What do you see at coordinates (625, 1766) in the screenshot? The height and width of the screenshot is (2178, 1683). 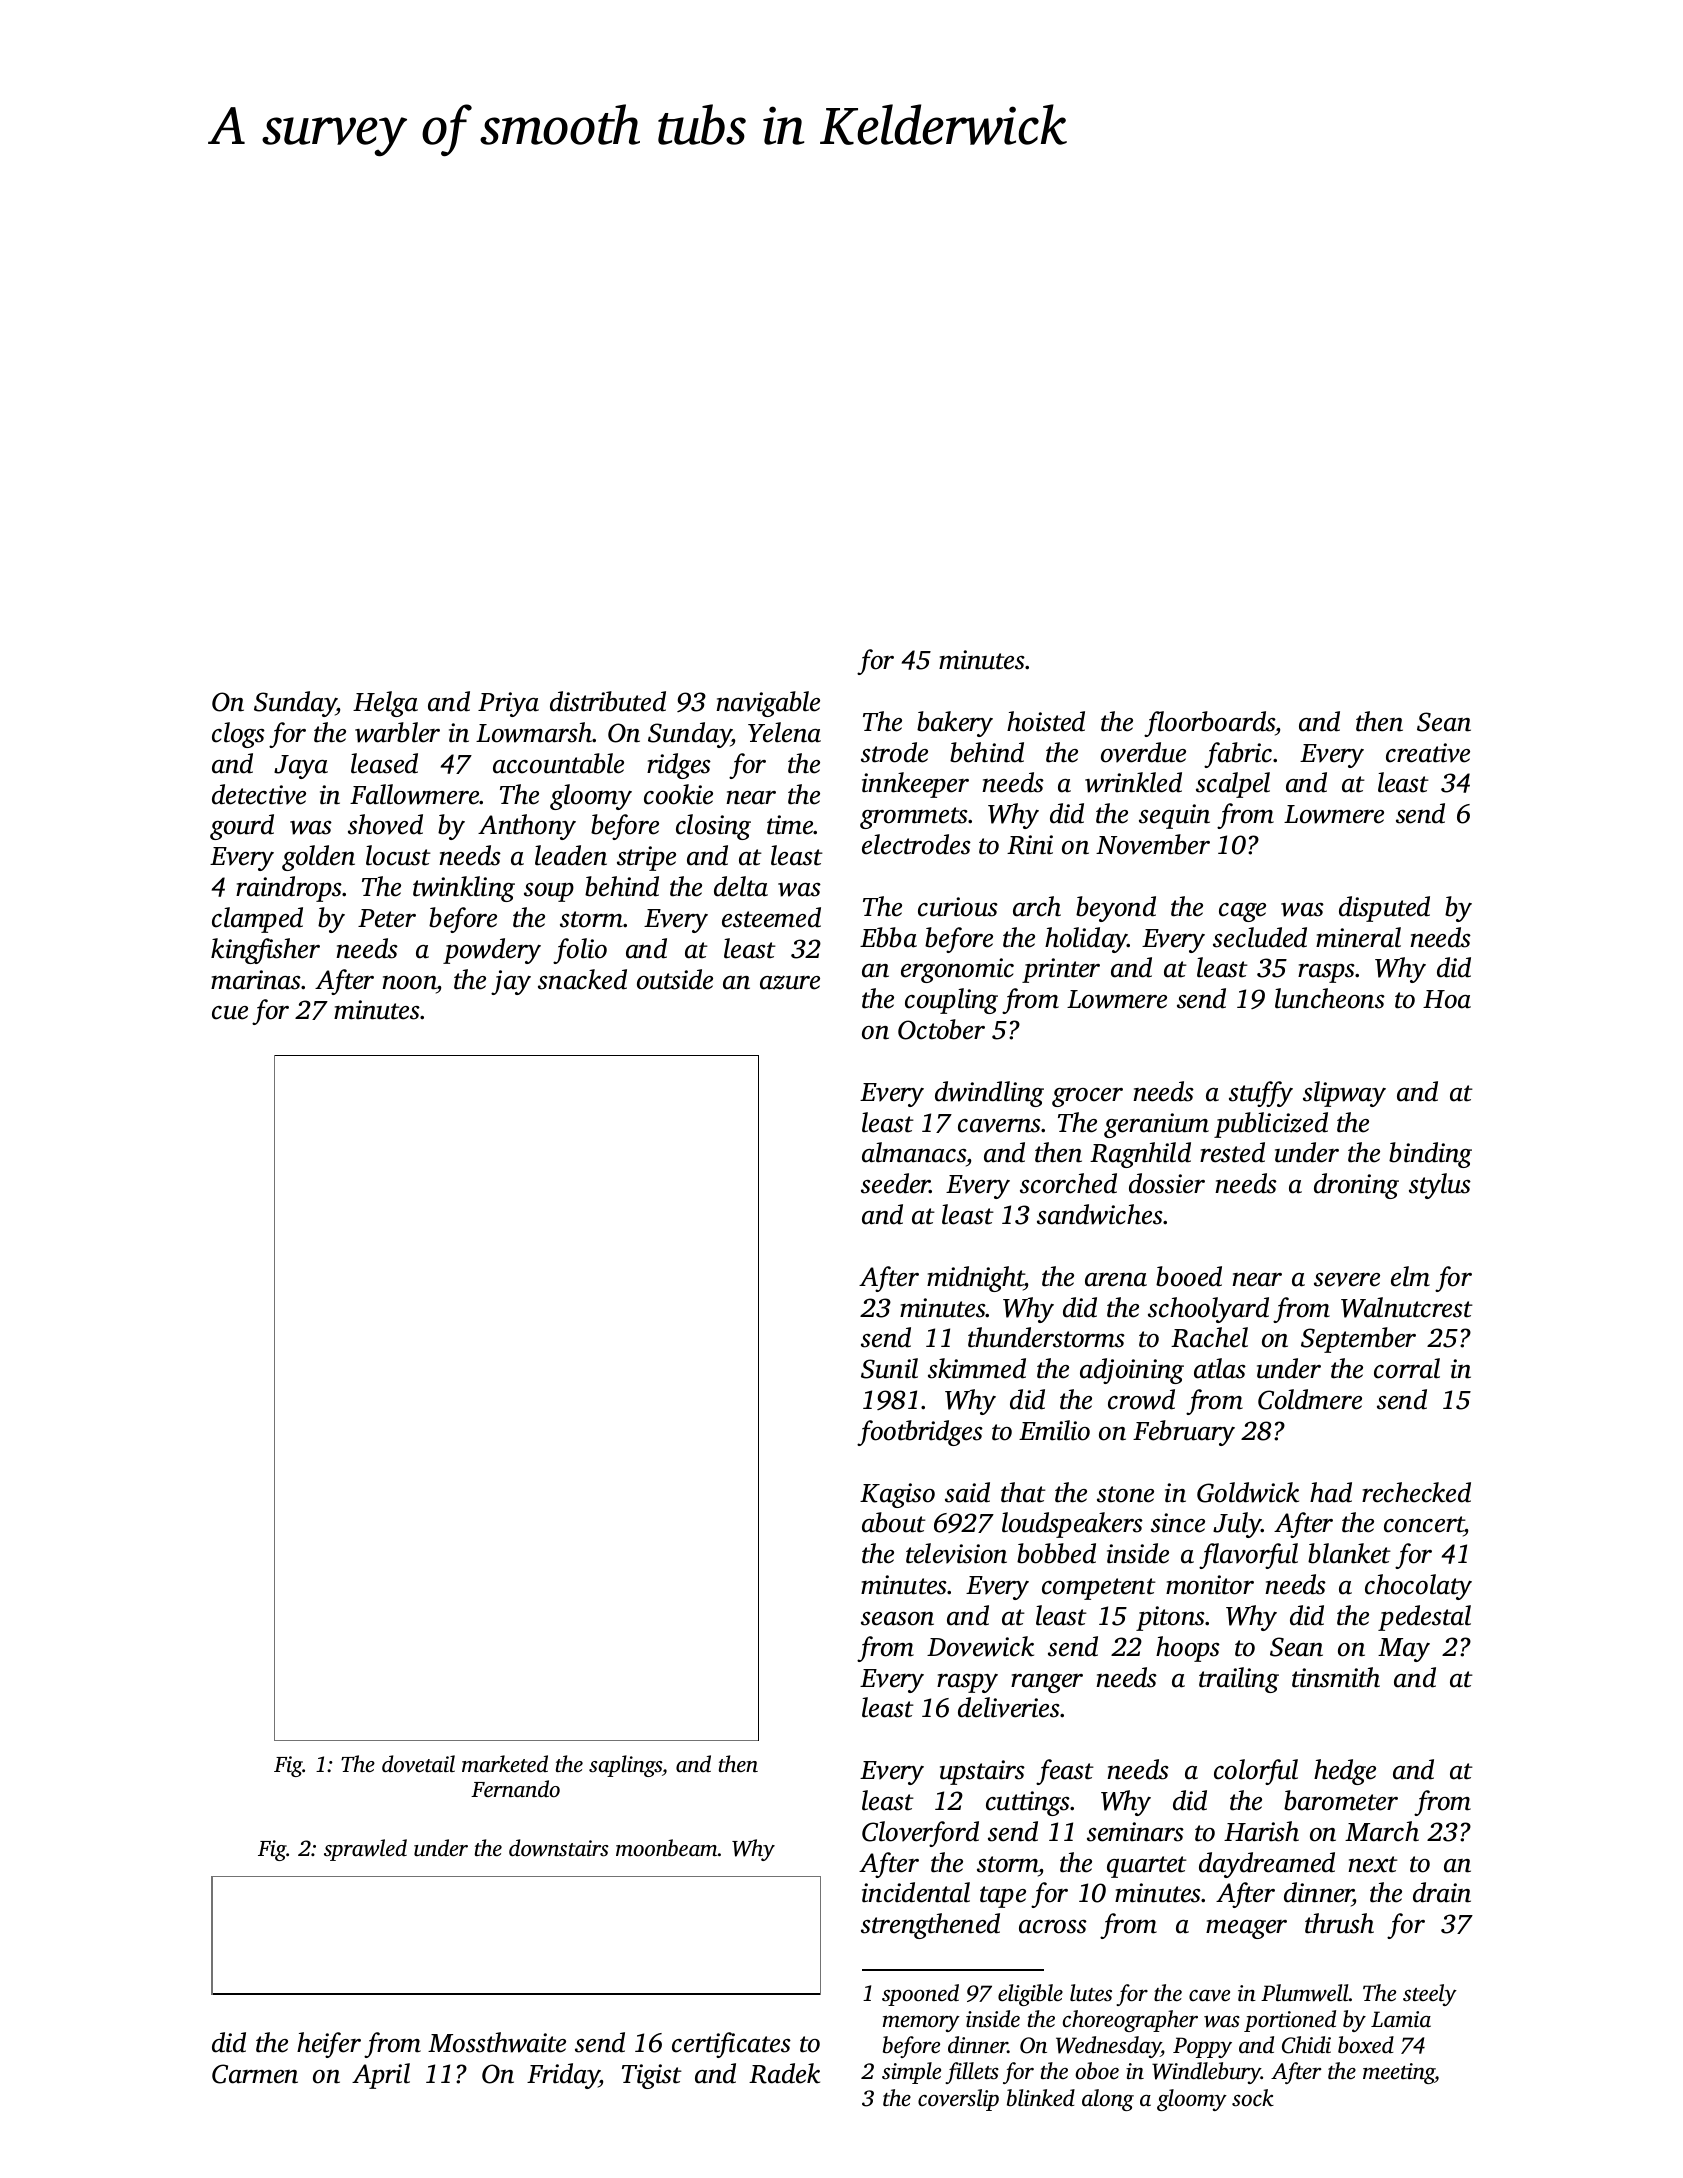 I see `saplings` at bounding box center [625, 1766].
